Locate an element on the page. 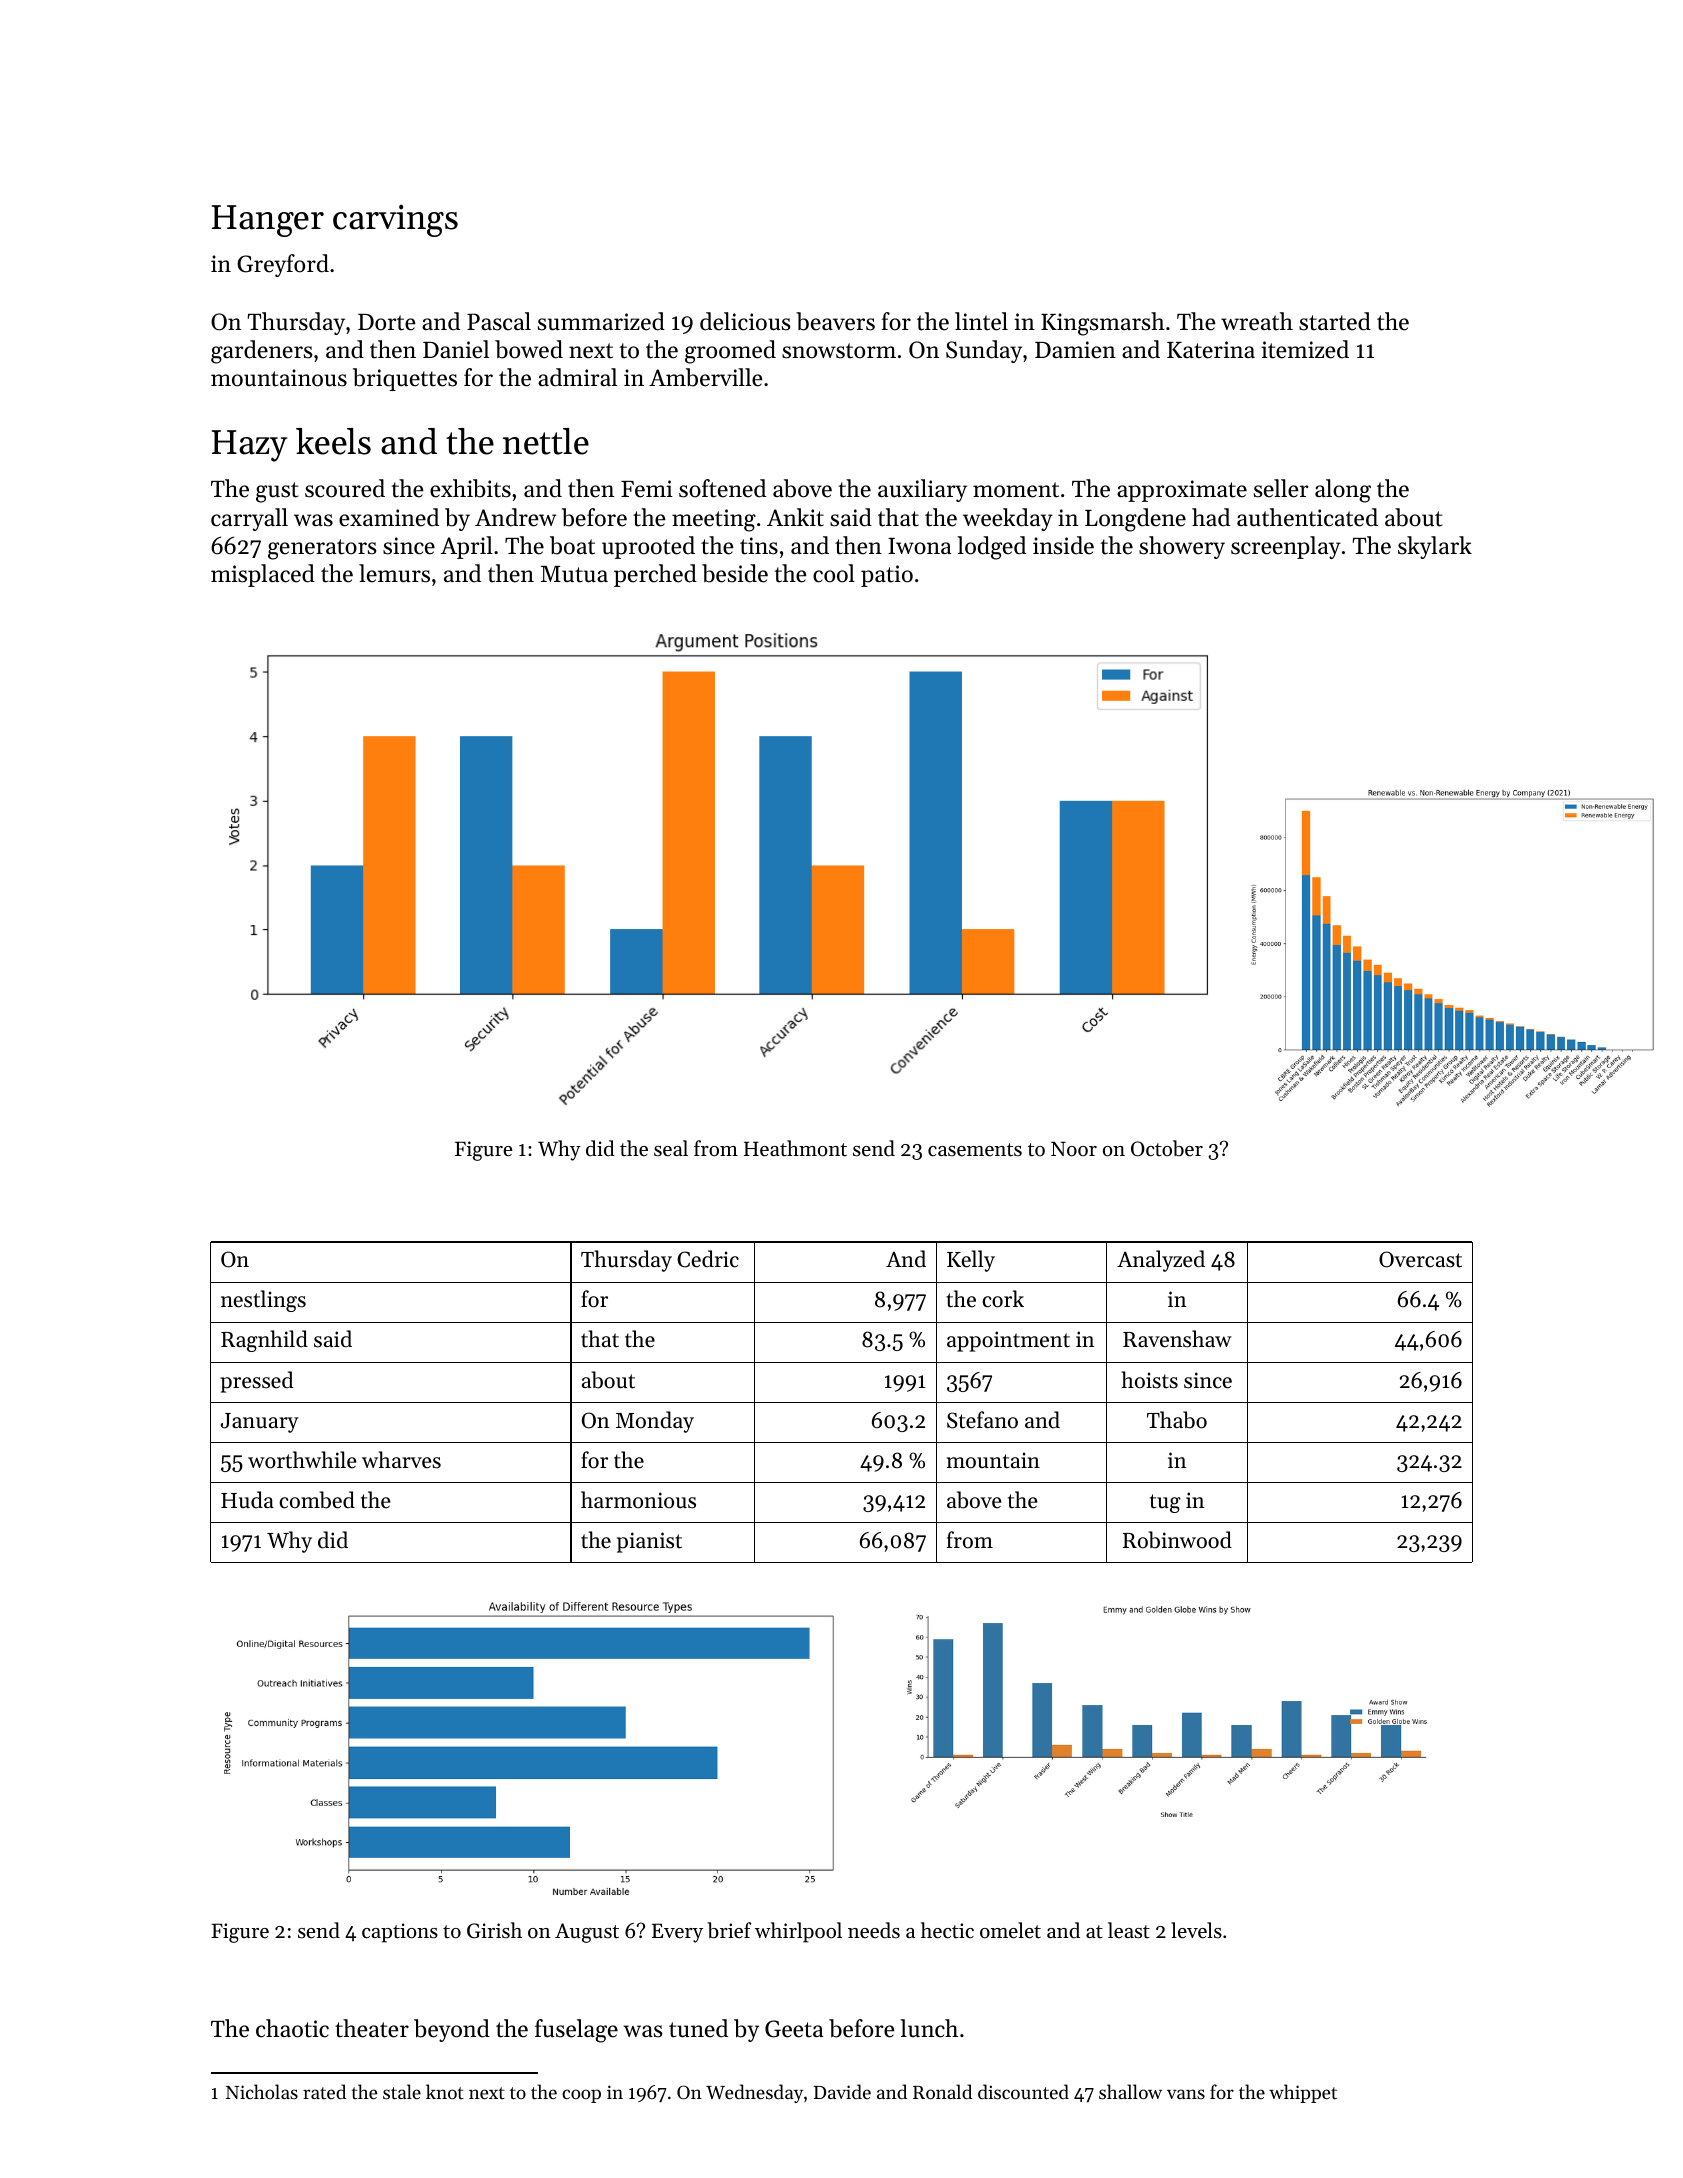 The image size is (1683, 2178). summarized is located at coordinates (601, 321).
